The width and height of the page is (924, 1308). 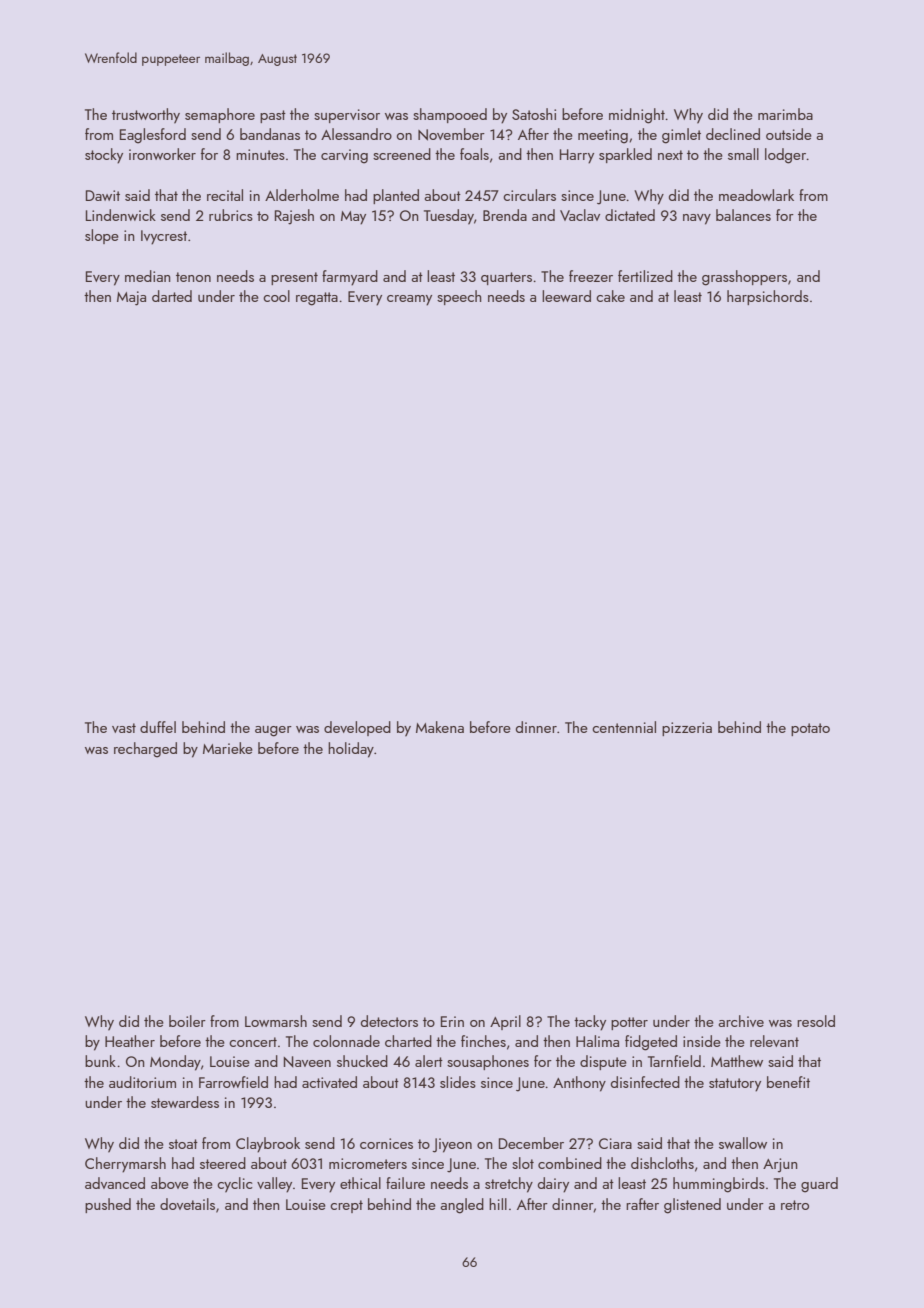 I want to click on speech, so click(x=459, y=297).
